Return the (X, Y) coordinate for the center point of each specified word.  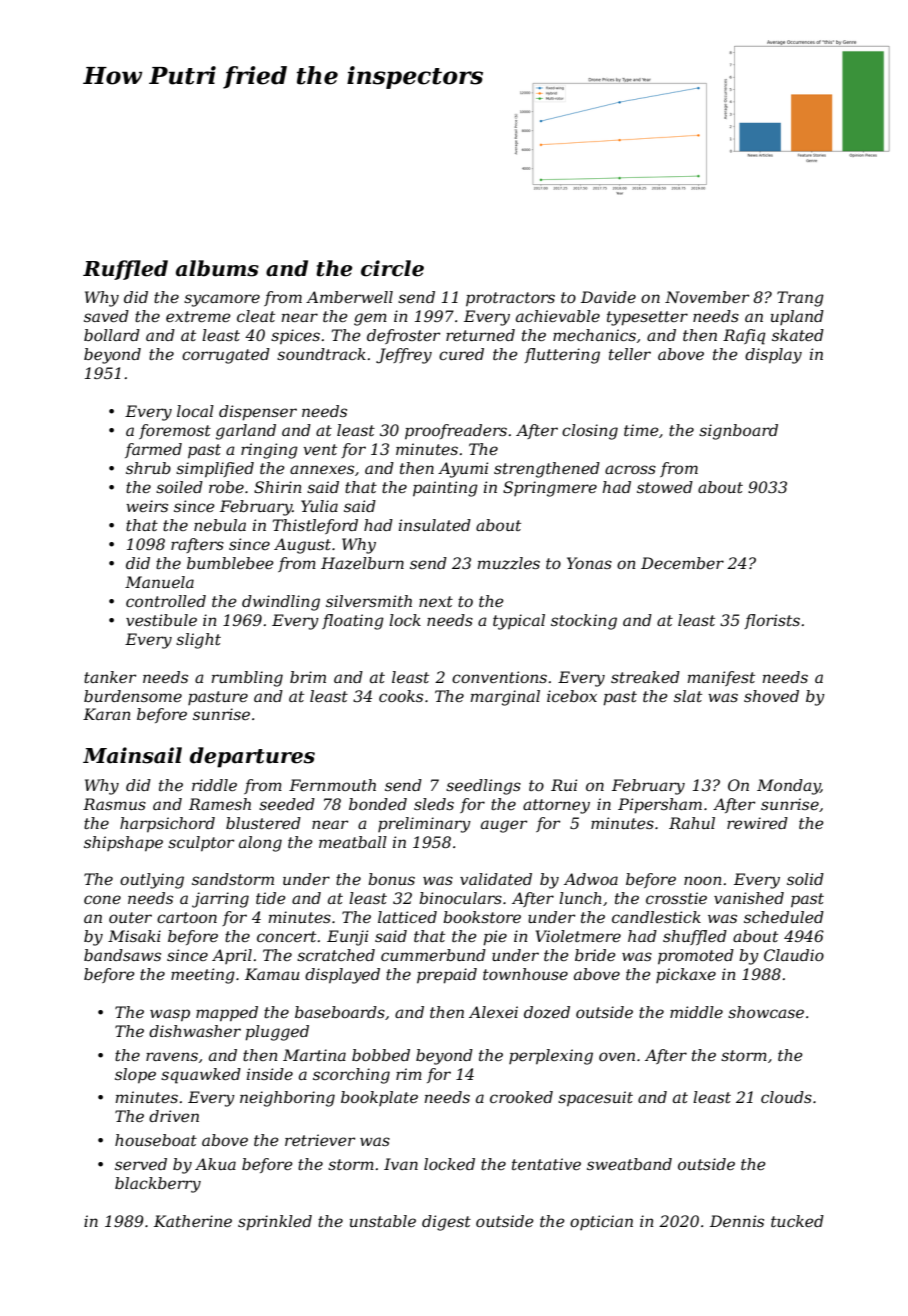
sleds (434, 804)
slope (135, 1076)
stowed (665, 487)
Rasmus (114, 804)
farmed (153, 450)
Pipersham (660, 806)
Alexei (493, 1012)
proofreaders (456, 432)
